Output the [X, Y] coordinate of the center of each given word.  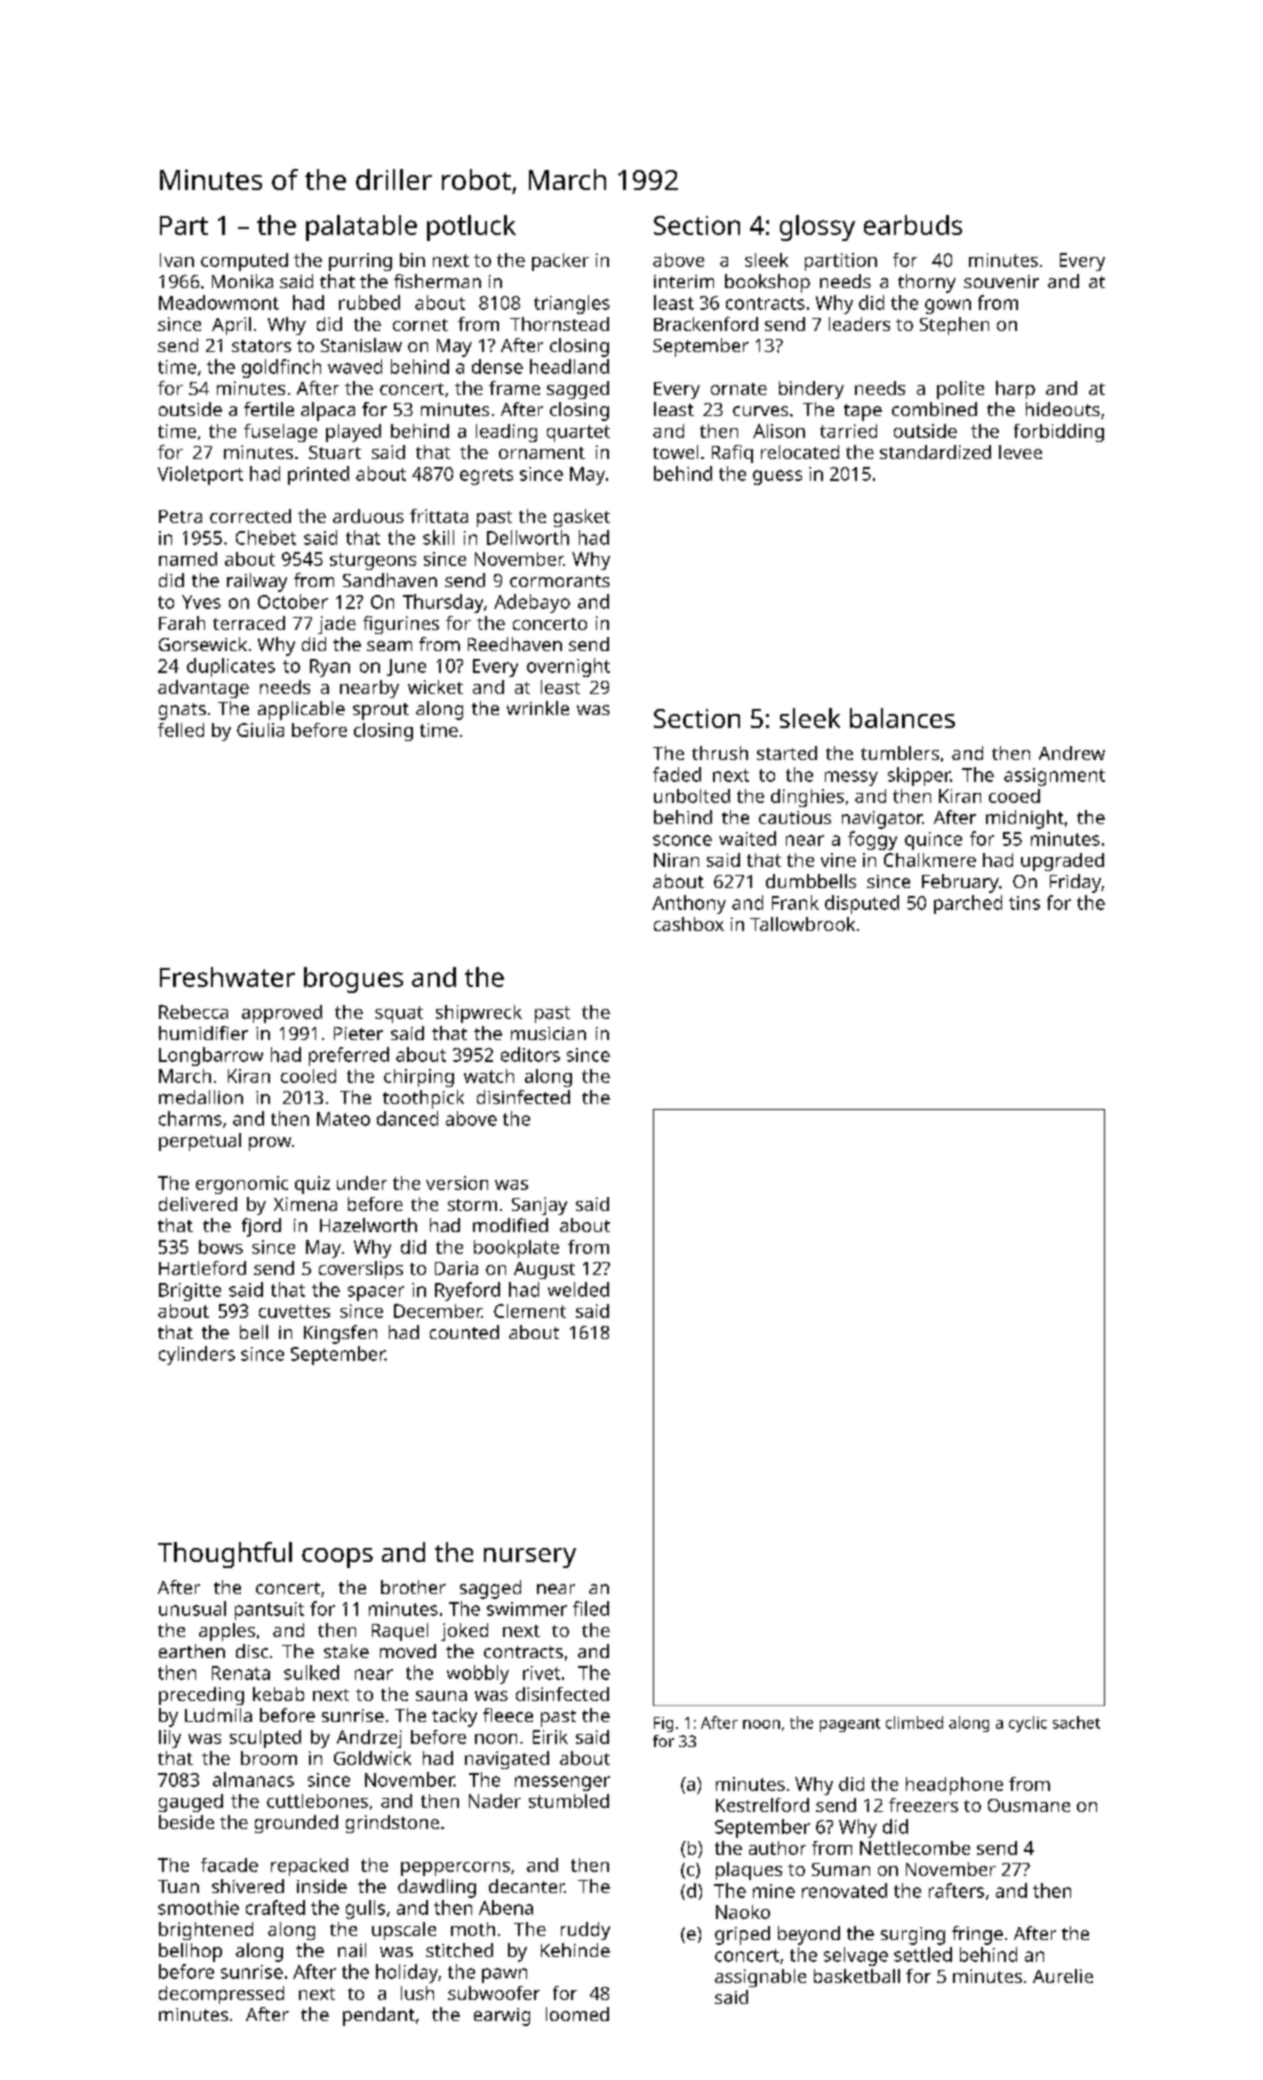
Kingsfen [340, 1334]
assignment [1054, 777]
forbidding [1059, 433]
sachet [1076, 1722]
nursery [530, 1558]
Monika [242, 281]
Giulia [260, 730]
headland [569, 366]
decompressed [221, 1995]
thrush [720, 753]
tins [1024, 903]
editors [530, 1054]
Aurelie [1063, 1976]
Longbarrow [211, 1056]
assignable [760, 1978]
